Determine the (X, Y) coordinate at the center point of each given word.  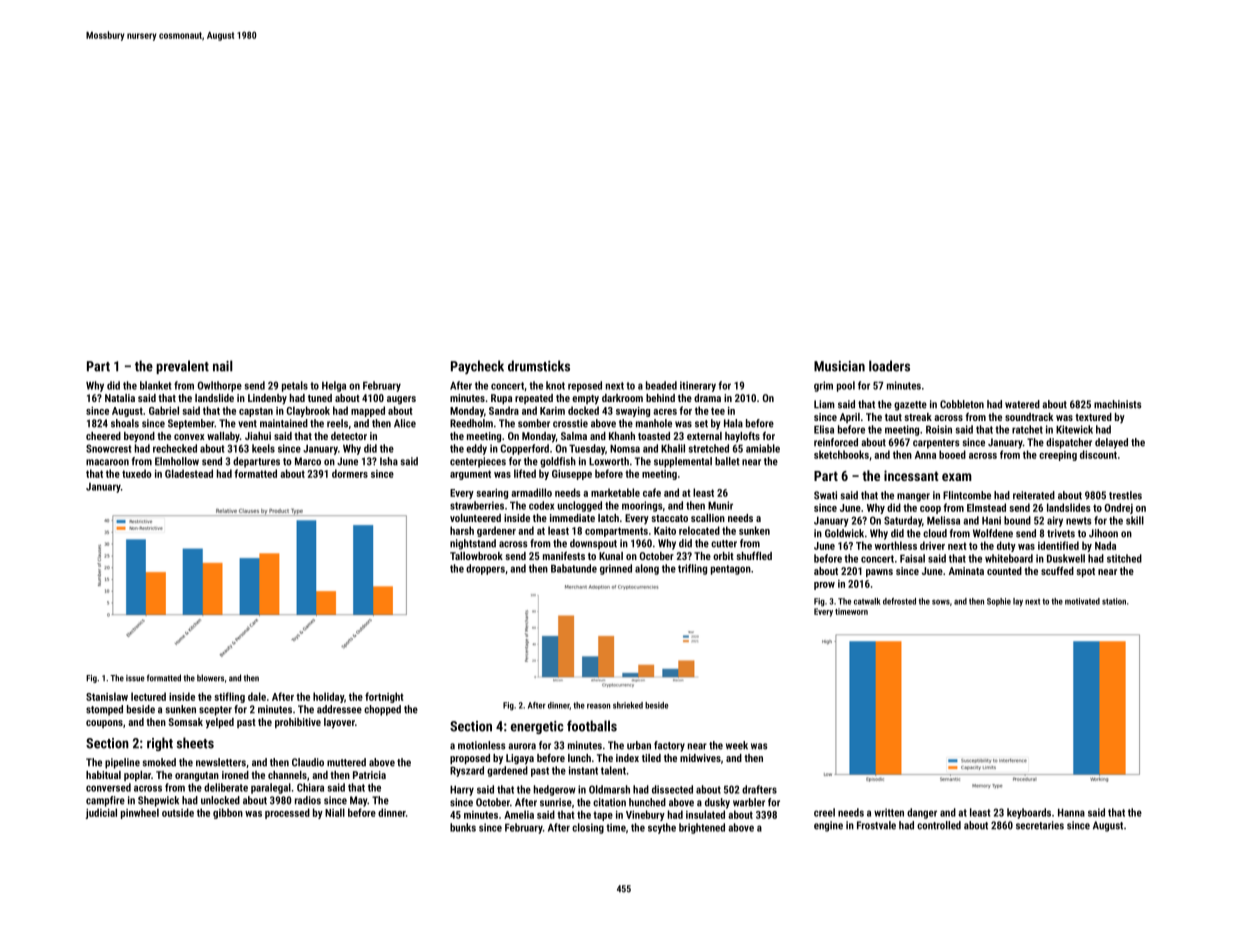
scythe (662, 828)
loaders (889, 366)
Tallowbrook (476, 556)
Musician (839, 366)
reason (598, 706)
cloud (935, 533)
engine (828, 826)
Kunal (611, 556)
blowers (210, 678)
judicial (101, 813)
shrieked (628, 705)
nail (223, 366)
